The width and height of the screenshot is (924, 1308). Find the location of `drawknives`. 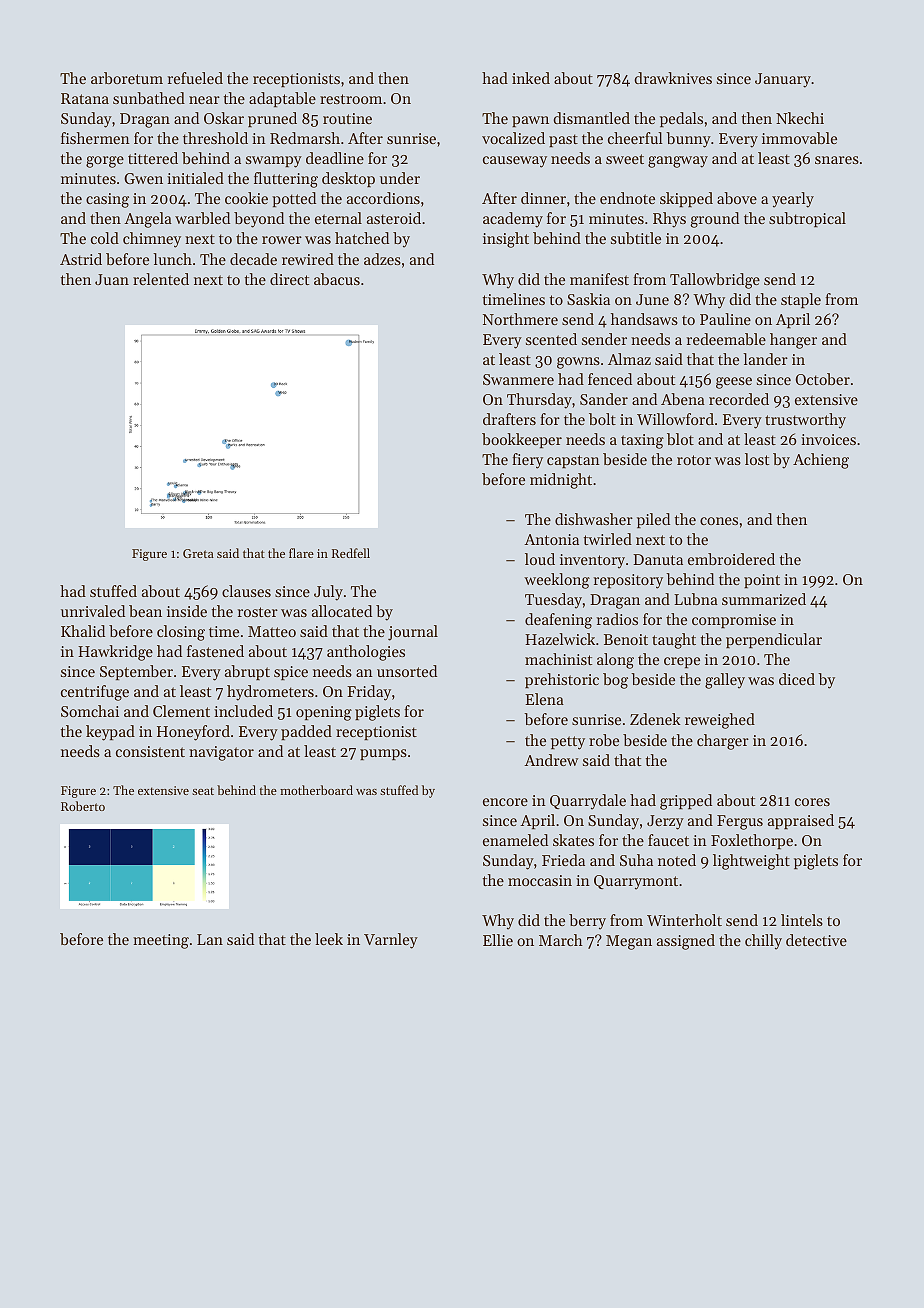

drawknives is located at coordinates (673, 78).
